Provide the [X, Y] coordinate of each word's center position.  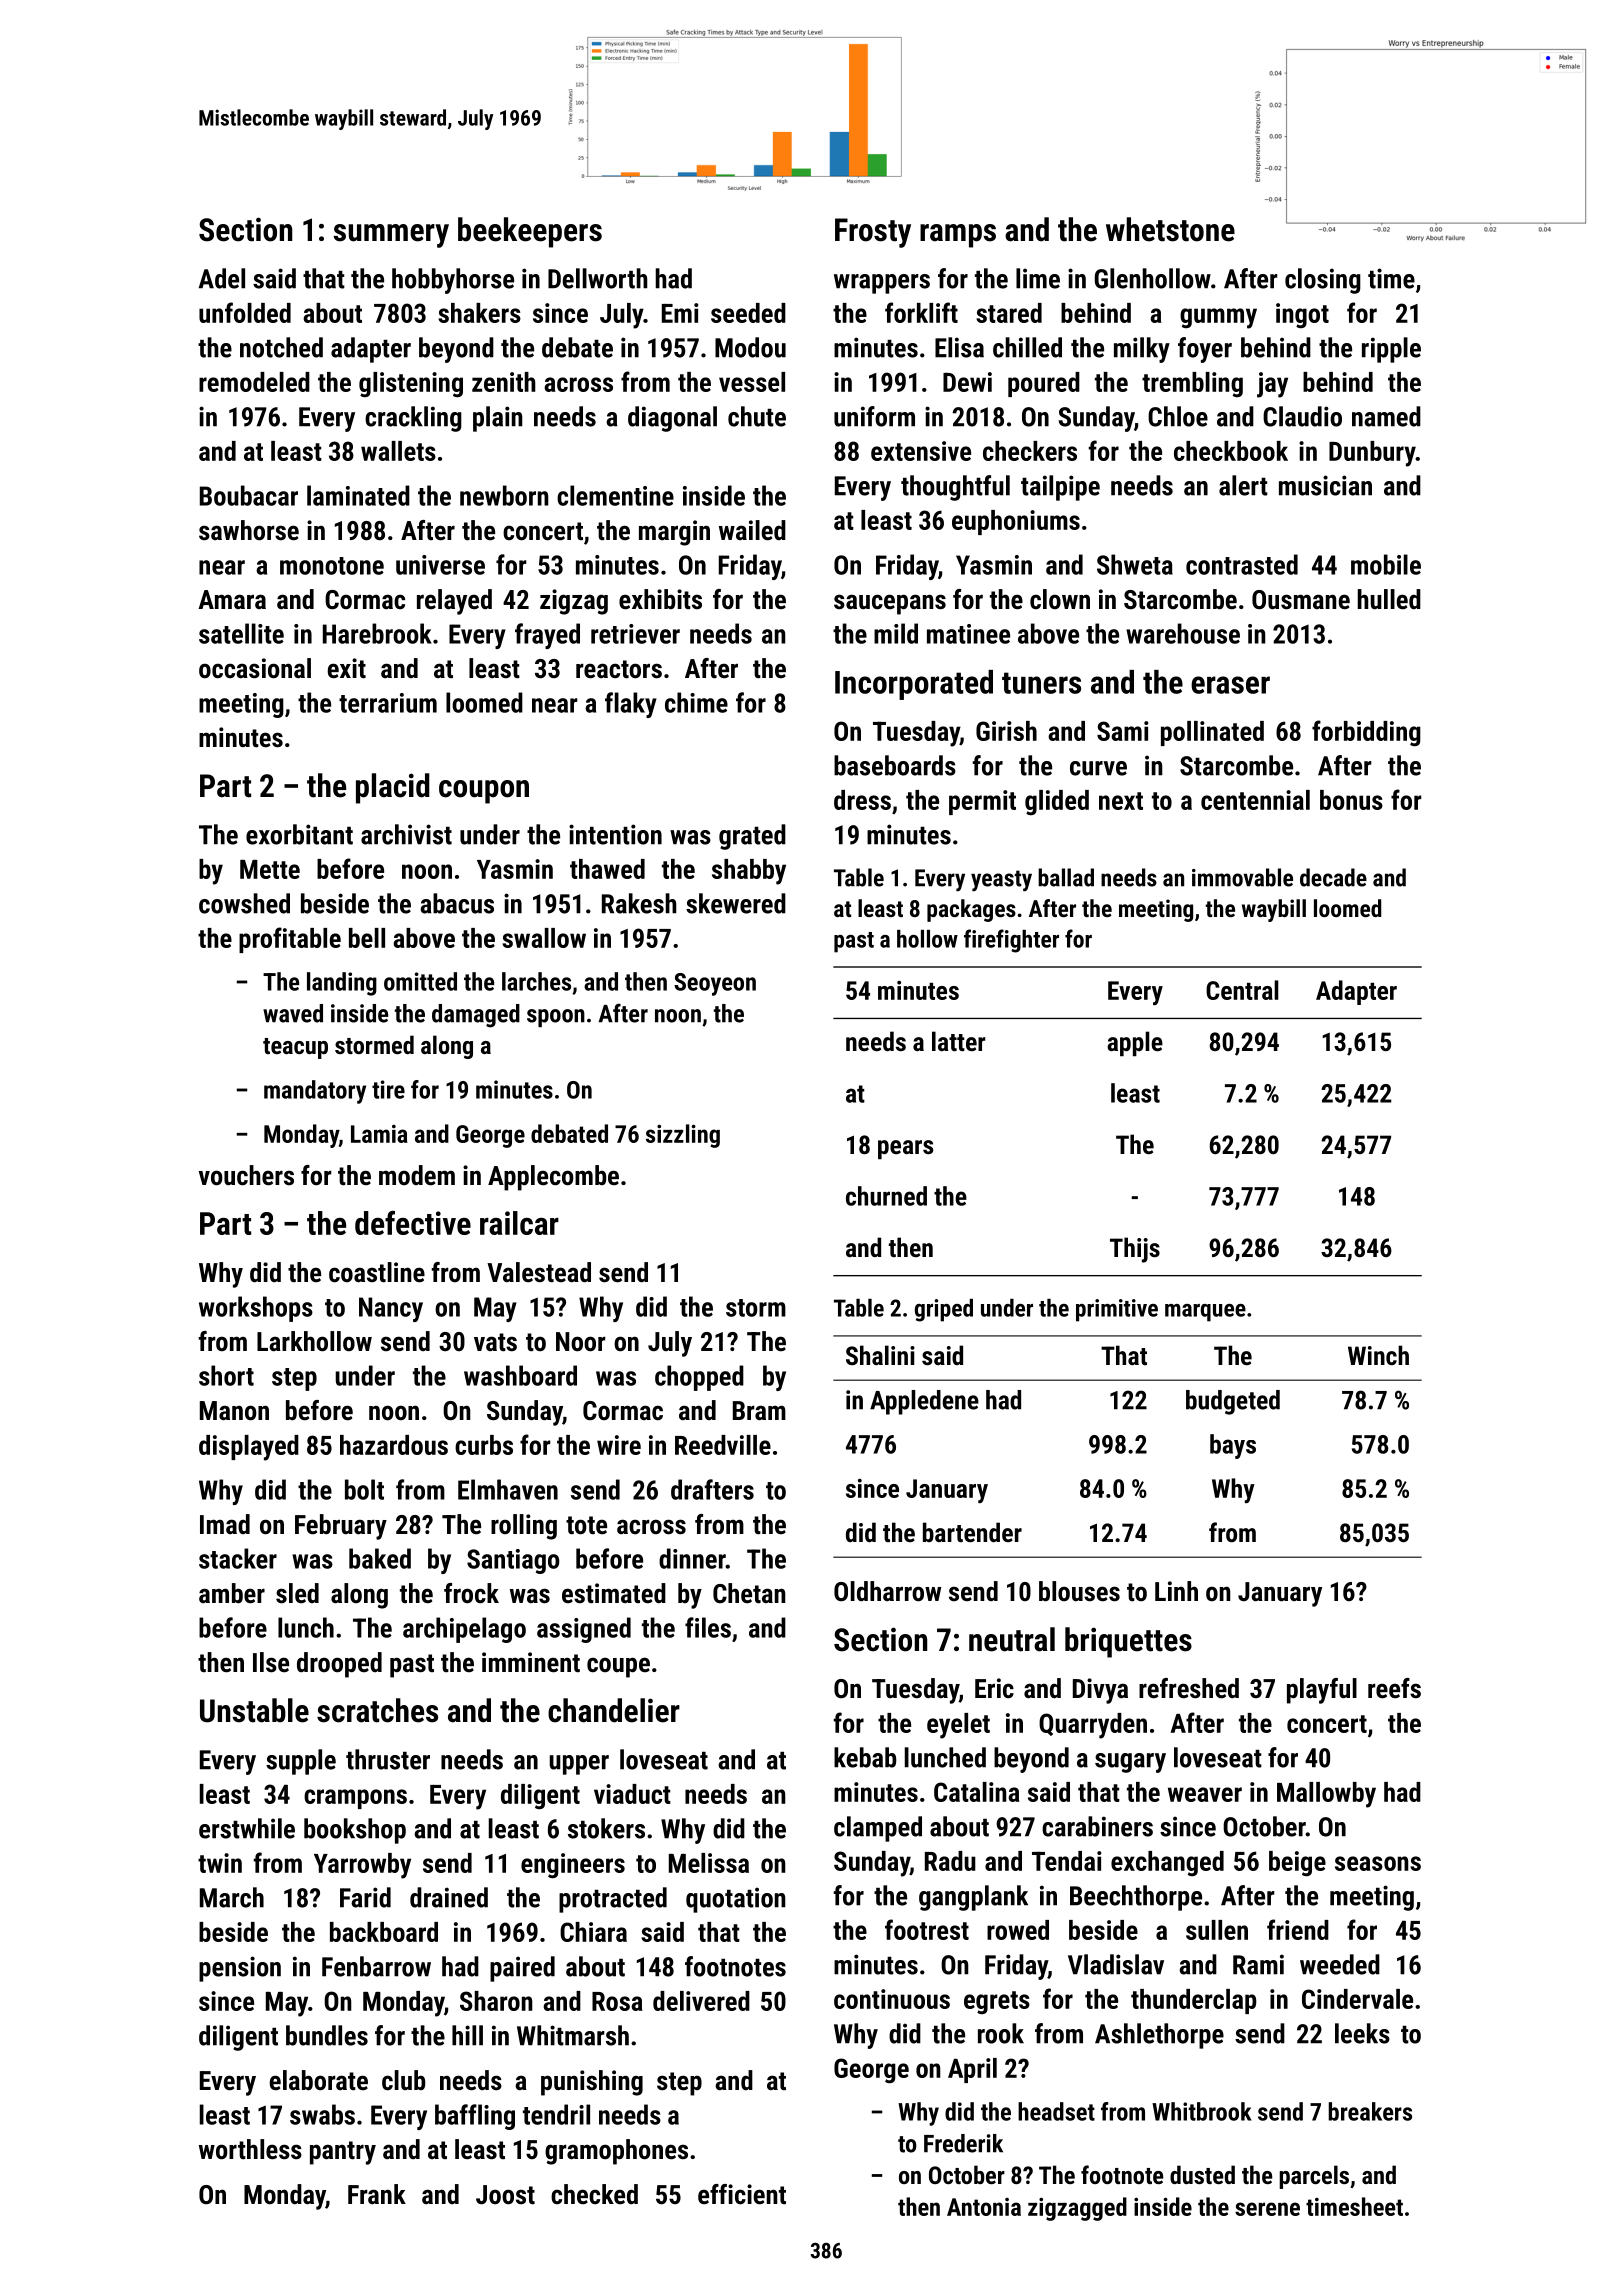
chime [696, 702]
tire [388, 1089]
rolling [524, 1527]
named [1386, 416]
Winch [1378, 1355]
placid [393, 788]
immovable [1242, 877]
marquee [1205, 1313]
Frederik [963, 2143]
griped [944, 1310]
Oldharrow [887, 1591]
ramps [958, 236]
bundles [327, 2035]
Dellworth [598, 278]
